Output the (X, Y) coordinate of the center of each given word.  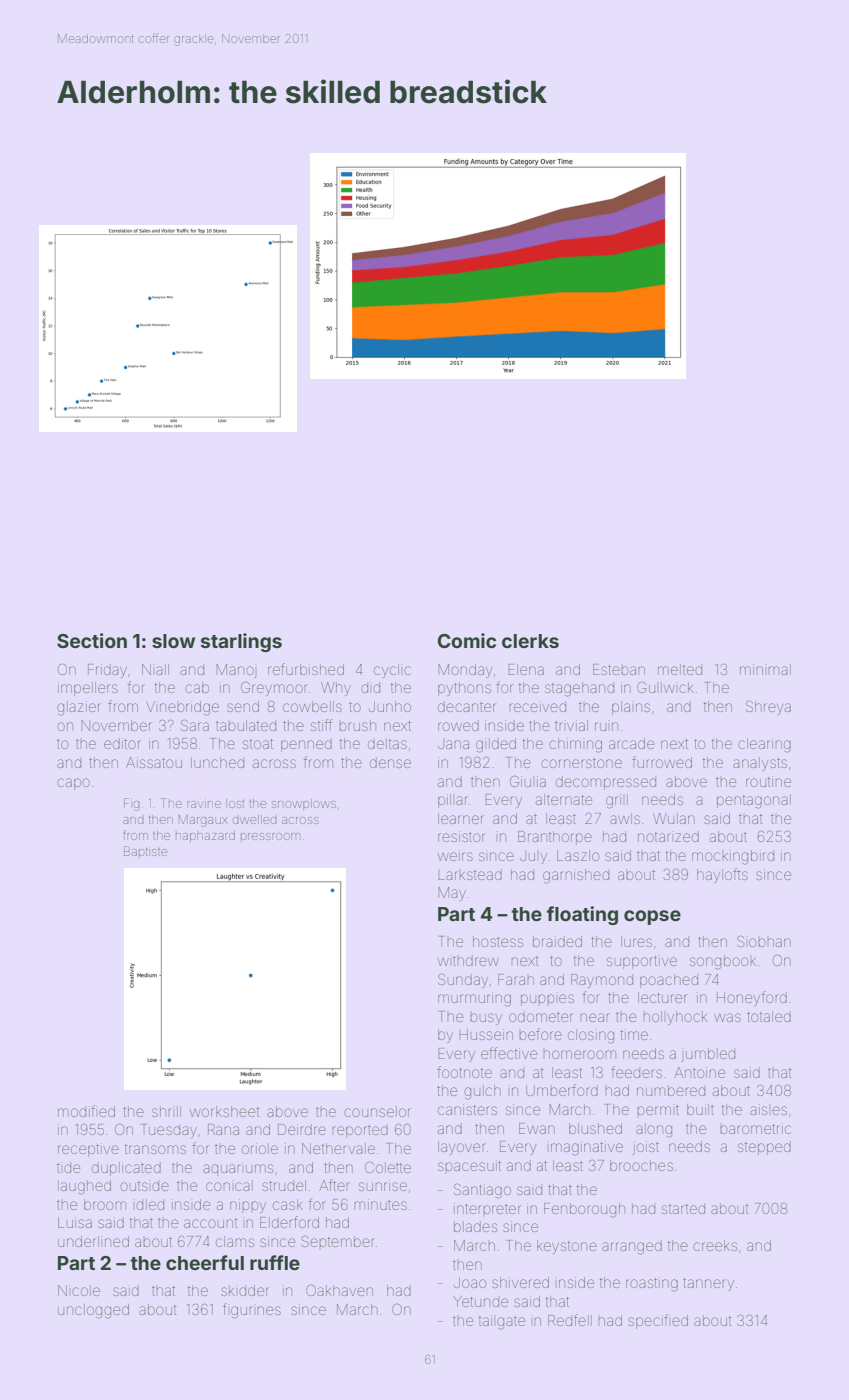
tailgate (502, 1322)
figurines (252, 1311)
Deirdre (302, 1129)
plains (631, 708)
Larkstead (470, 874)
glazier (79, 708)
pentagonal (754, 801)
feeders (636, 1072)
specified (658, 1321)
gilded (496, 745)
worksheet (225, 1111)
